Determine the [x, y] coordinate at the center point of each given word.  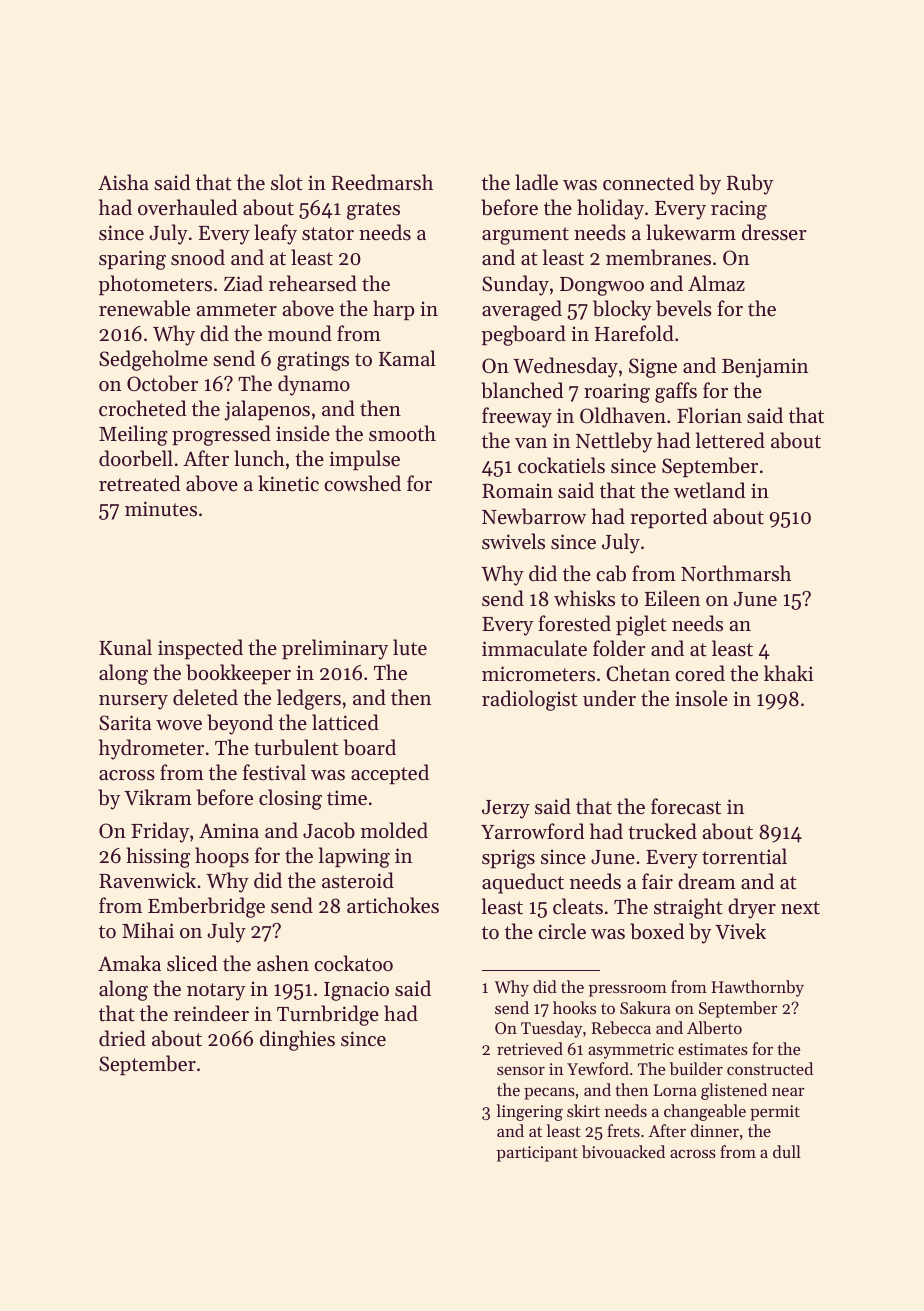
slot [287, 182]
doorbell [136, 458]
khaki [788, 673]
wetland [709, 490]
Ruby [750, 184]
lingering [529, 1112]
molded [394, 830]
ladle [536, 182]
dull [787, 1151]
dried [122, 1038]
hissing [158, 857]
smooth [402, 433]
